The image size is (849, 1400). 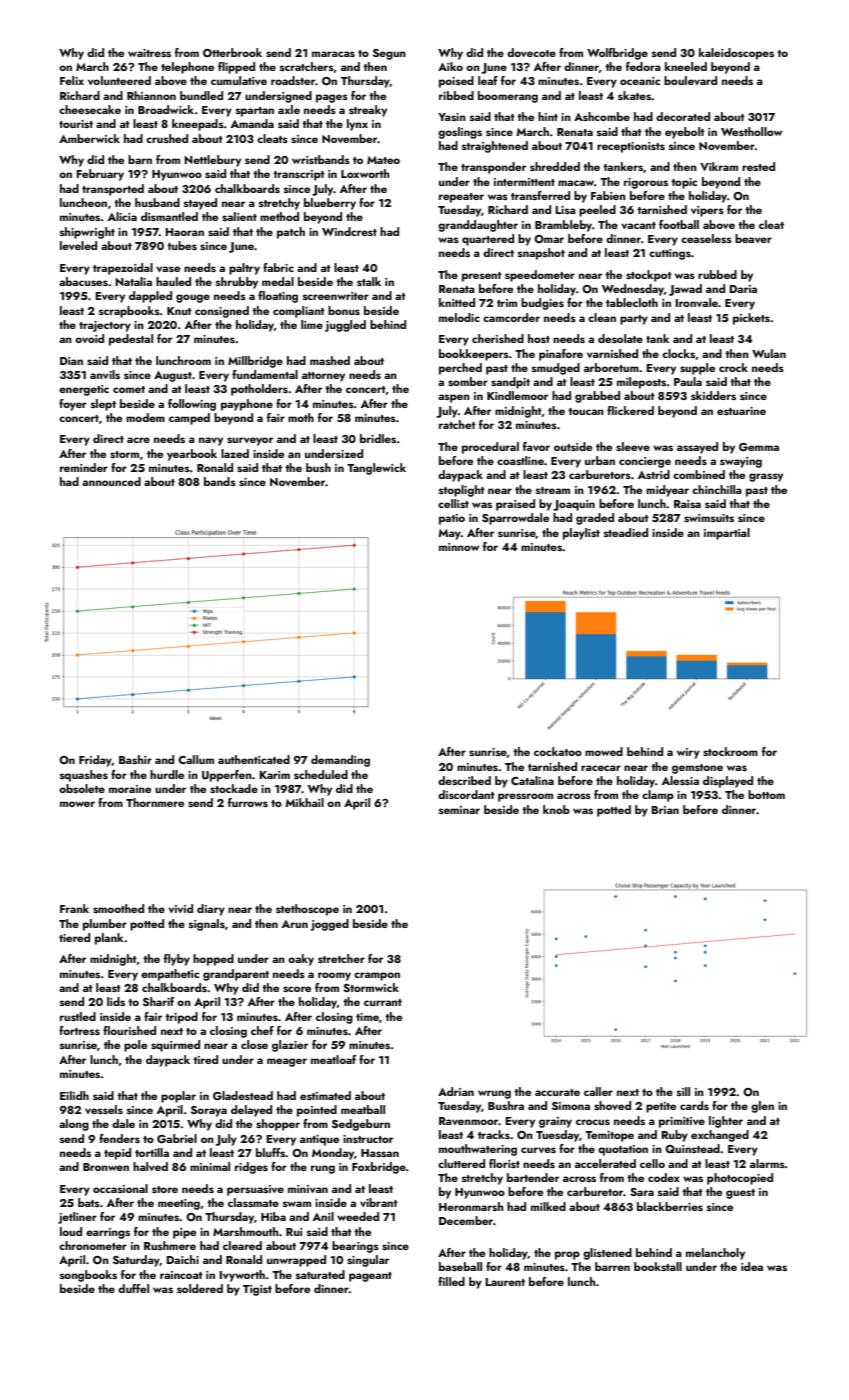 I want to click on close, so click(x=254, y=1044).
